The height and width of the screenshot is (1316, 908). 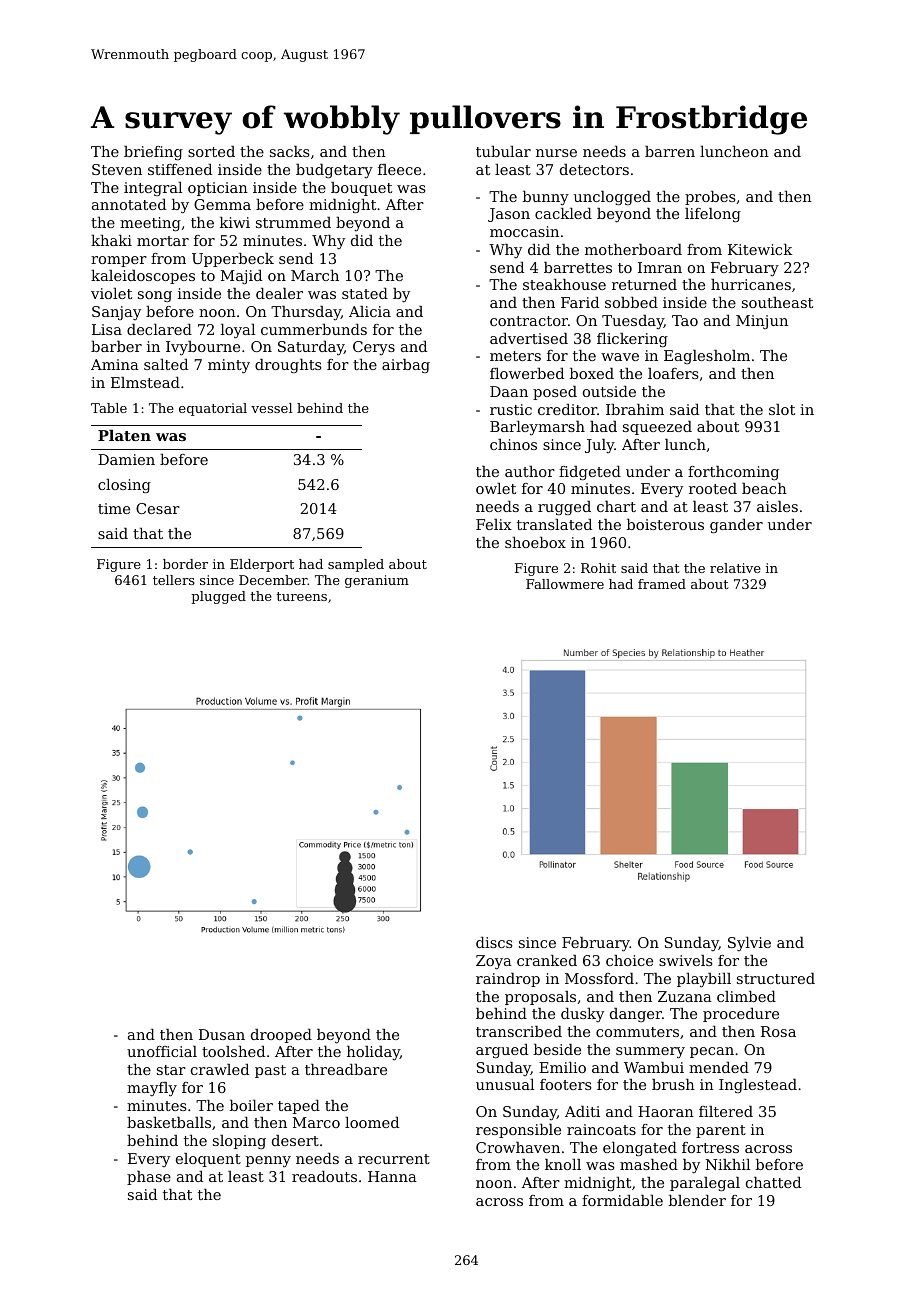 What do you see at coordinates (314, 329) in the screenshot?
I see `cummerbunds` at bounding box center [314, 329].
